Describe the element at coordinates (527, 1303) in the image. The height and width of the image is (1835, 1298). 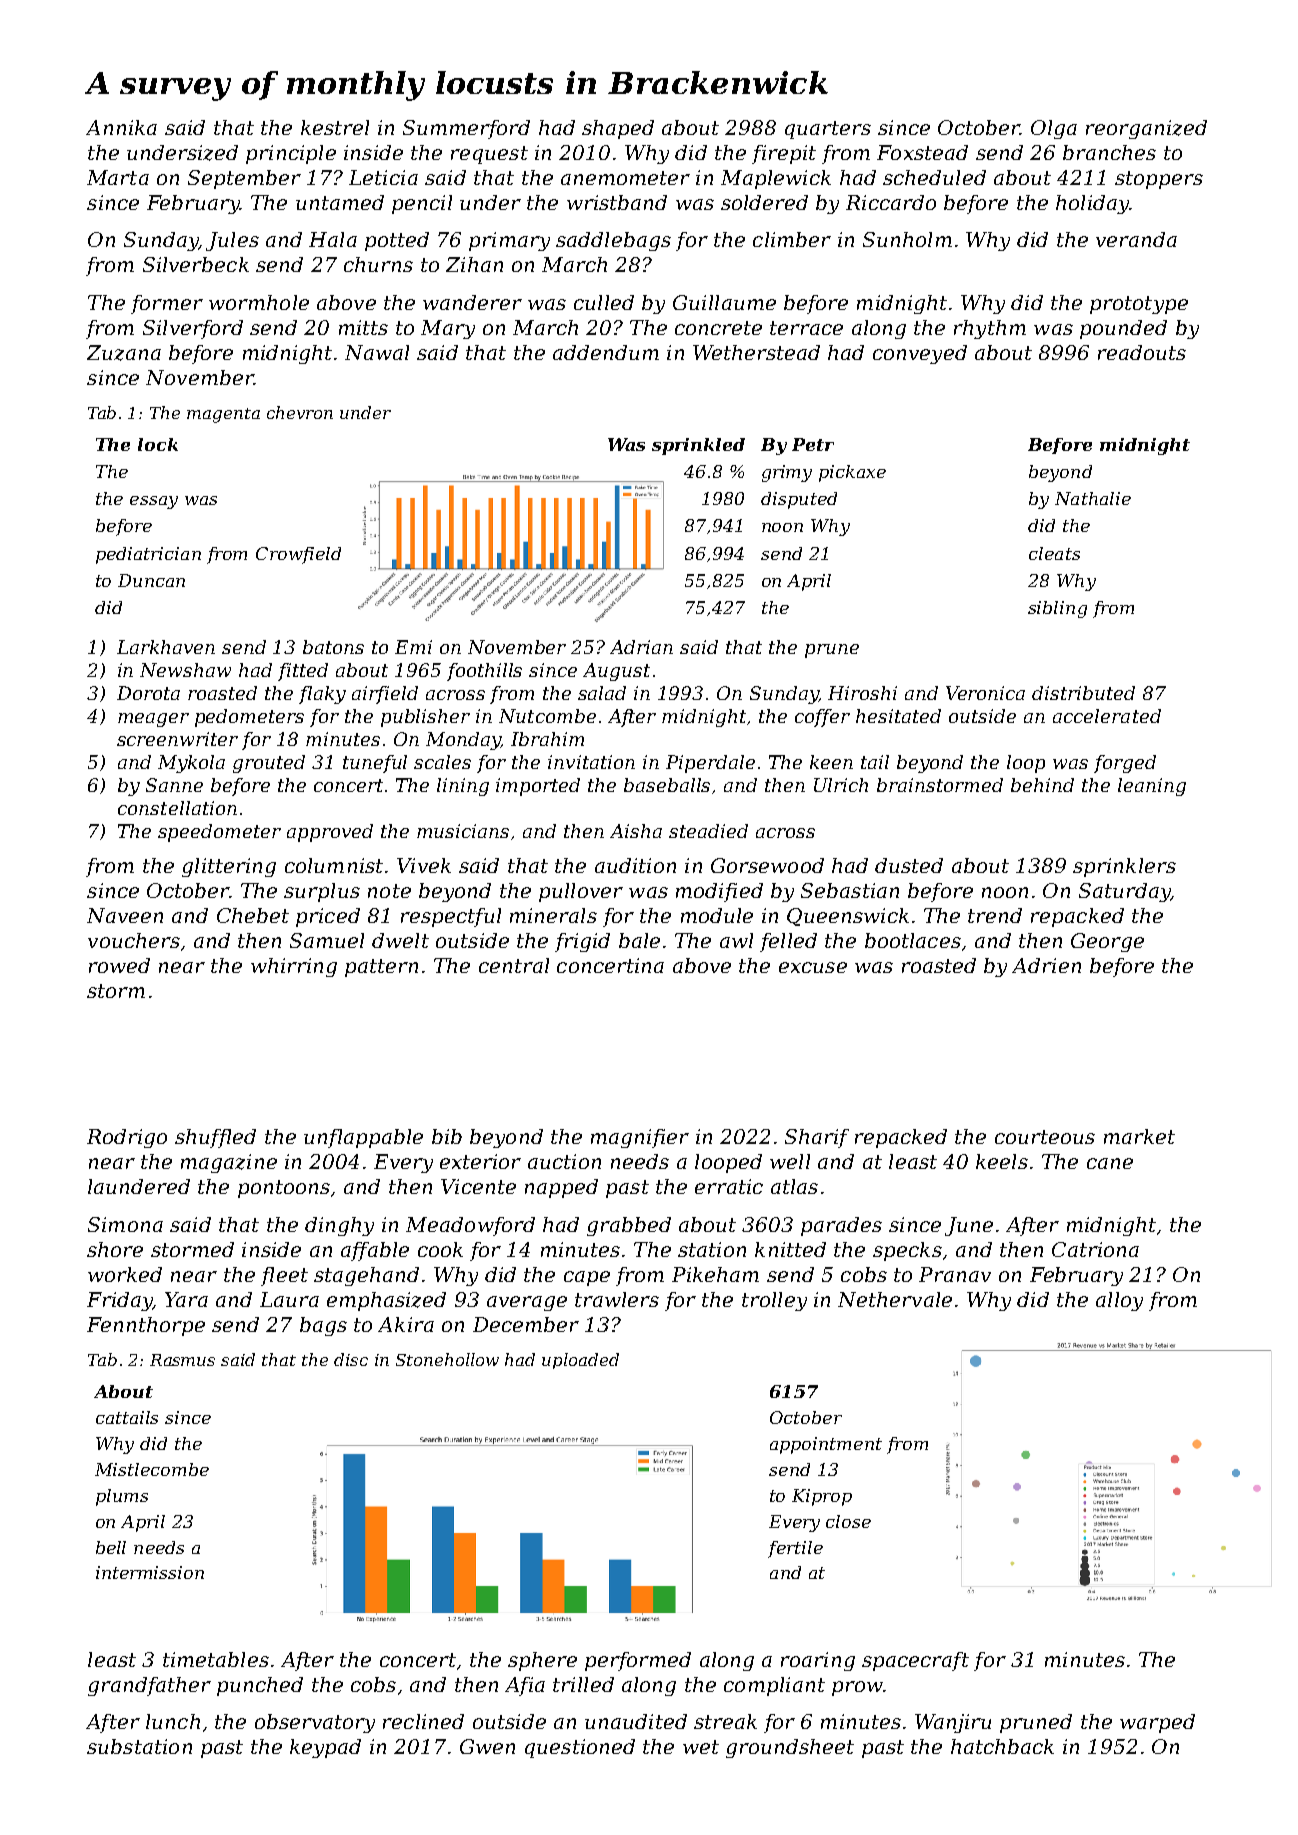
I see `average` at that location.
